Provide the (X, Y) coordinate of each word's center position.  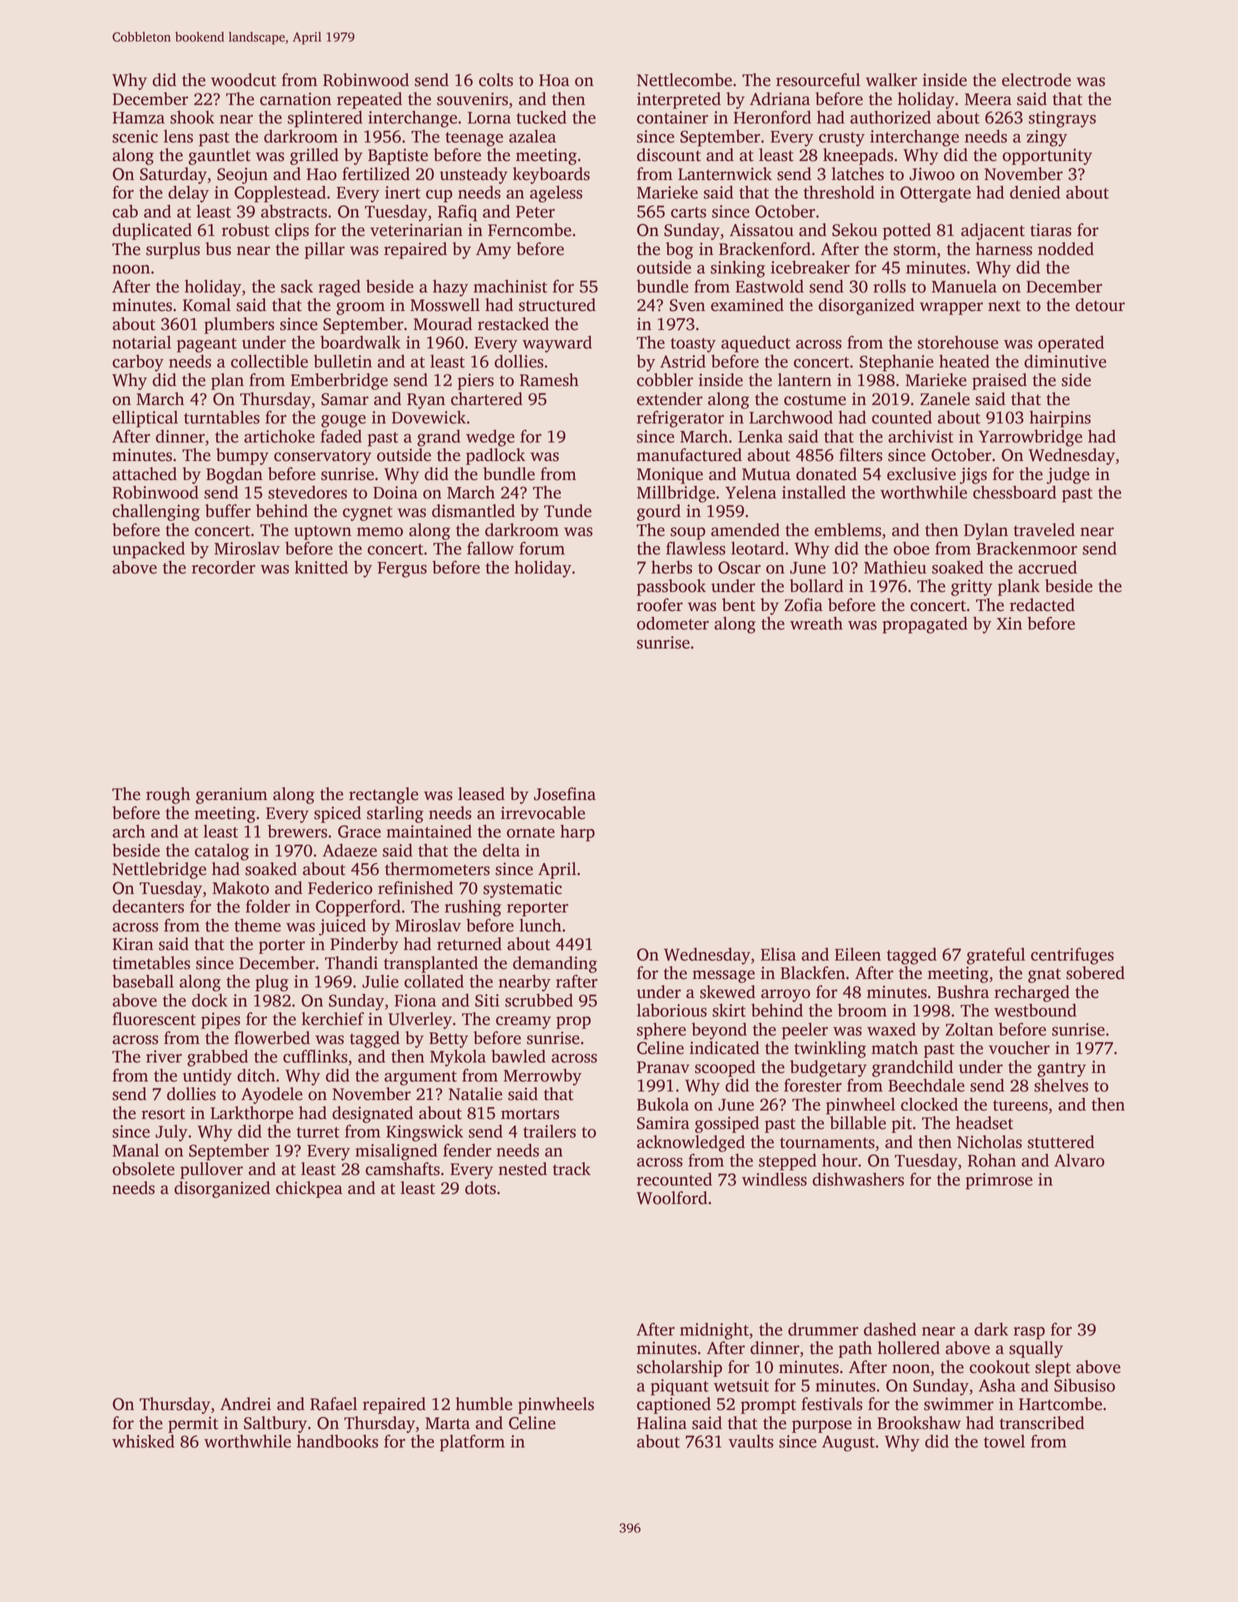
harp (577, 833)
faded (341, 436)
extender (670, 399)
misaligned (396, 1152)
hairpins (1060, 419)
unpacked (149, 550)
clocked (929, 1104)
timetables (151, 963)
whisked (143, 1441)
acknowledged (691, 1143)
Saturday (173, 175)
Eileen (858, 954)
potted (907, 231)
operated (1071, 344)
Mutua (766, 474)
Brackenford (765, 249)
